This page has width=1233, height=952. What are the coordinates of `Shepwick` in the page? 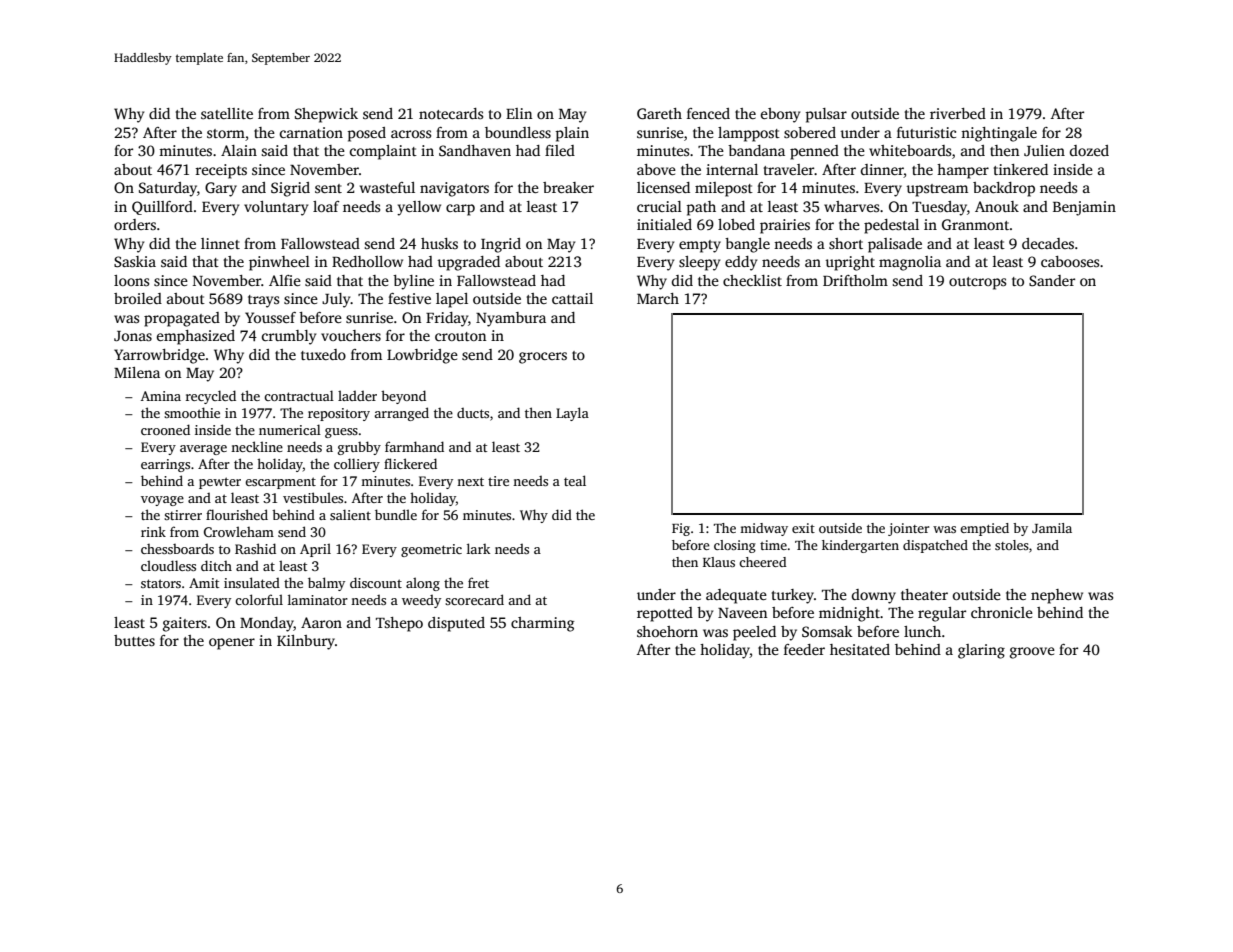 It's located at (326, 115).
